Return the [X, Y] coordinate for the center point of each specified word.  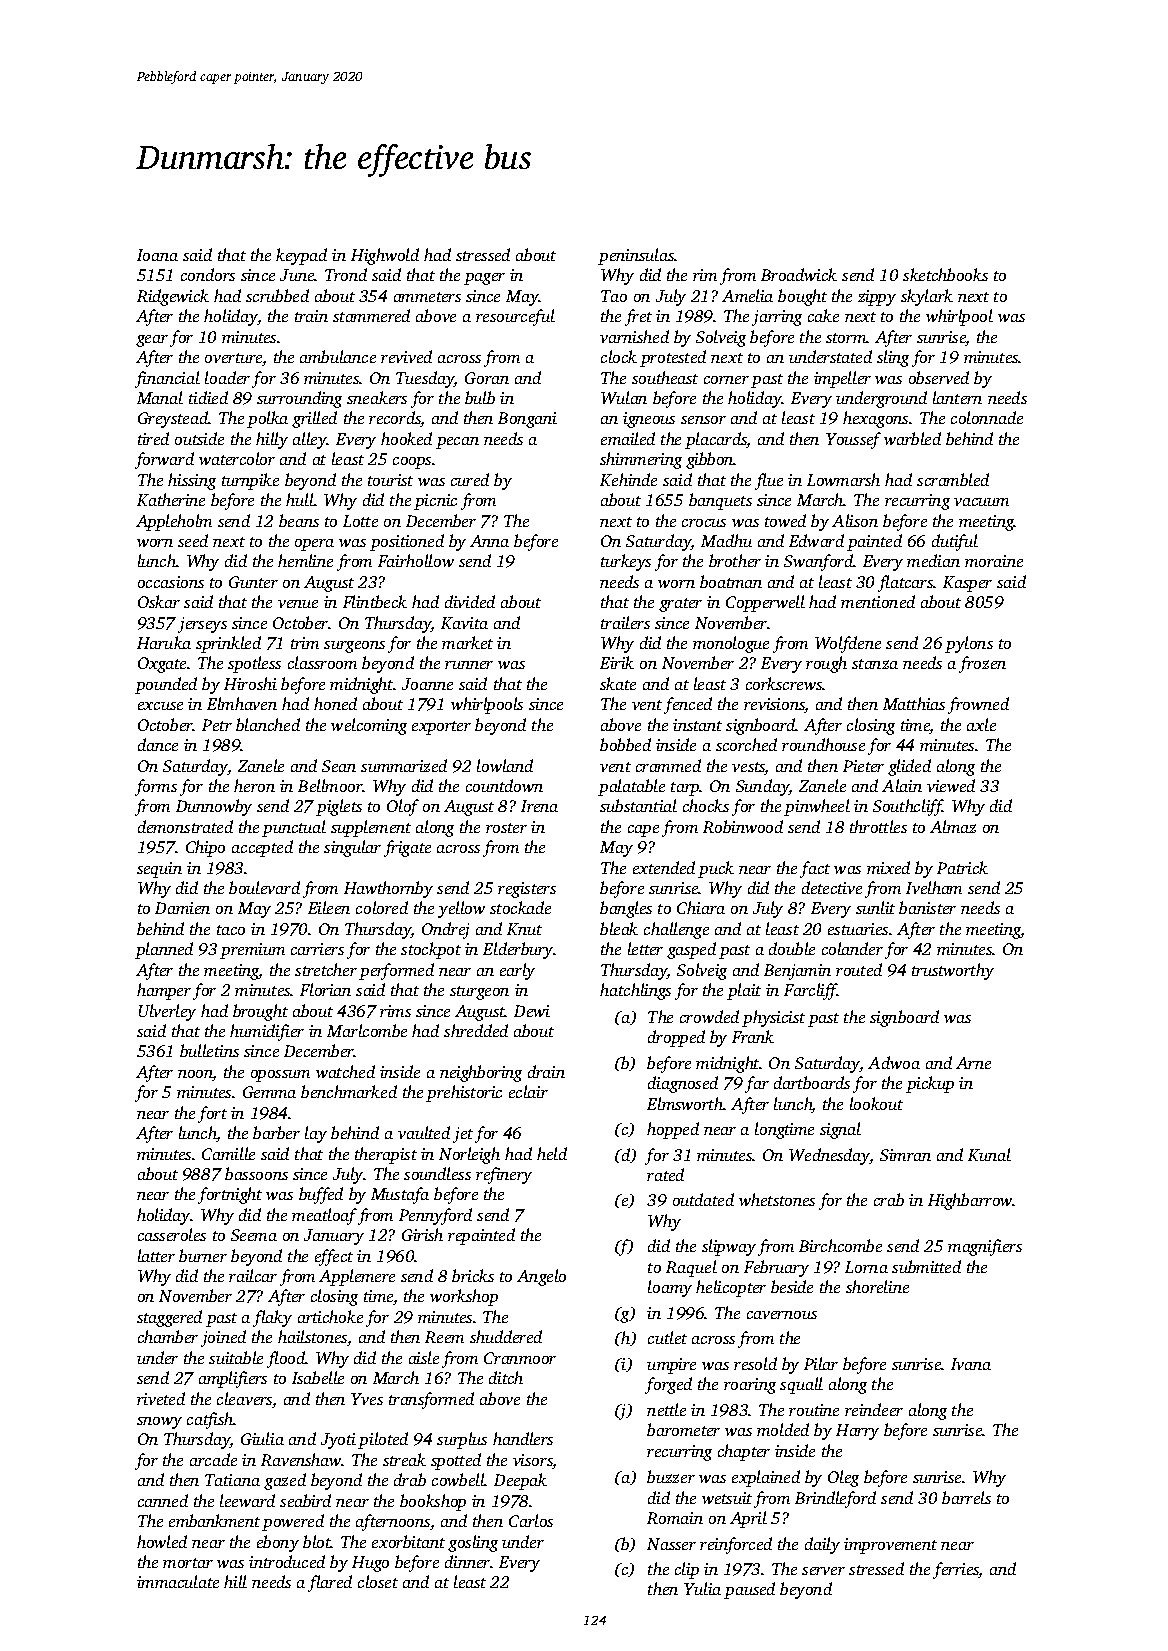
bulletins [209, 1050]
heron [254, 785]
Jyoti [338, 1441]
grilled [314, 419]
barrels [966, 1497]
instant [697, 725]
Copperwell [765, 603]
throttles [878, 826]
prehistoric [464, 1093]
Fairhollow [416, 560]
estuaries [858, 929]
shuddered [506, 1336]
